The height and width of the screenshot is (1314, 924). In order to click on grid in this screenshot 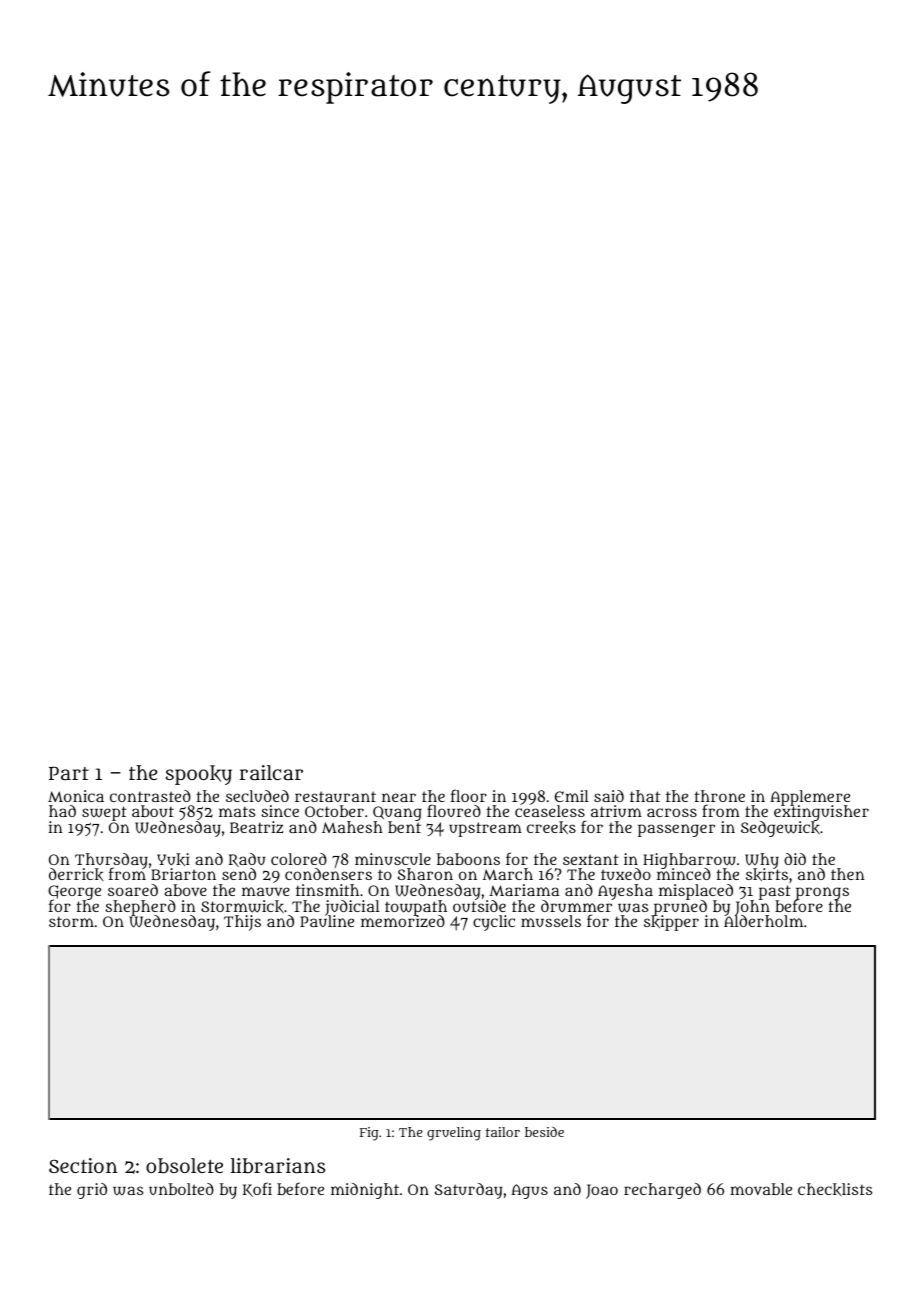, I will do `click(92, 1191)`.
